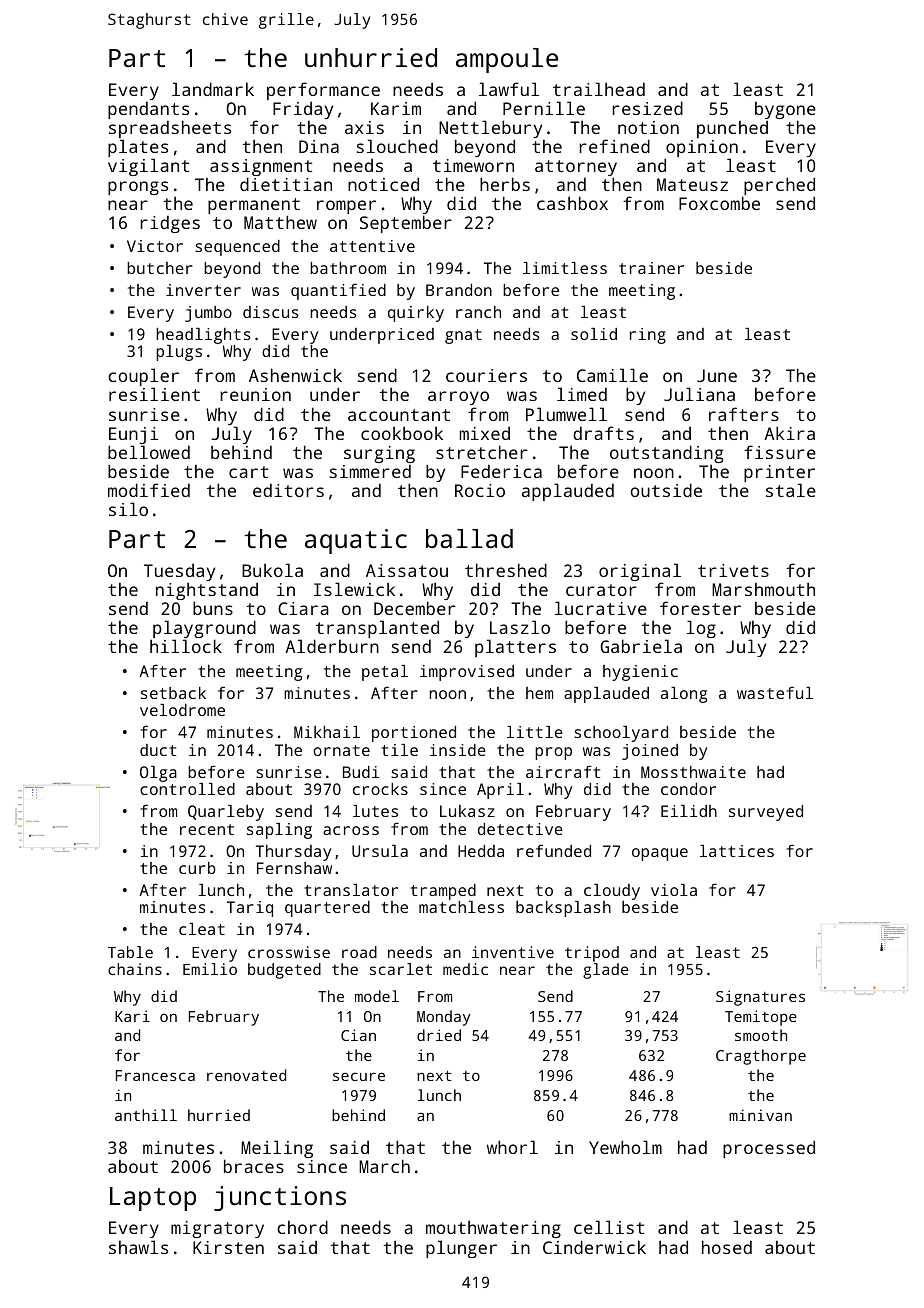 Image resolution: width=924 pixels, height=1308 pixels. Describe the element at coordinates (402, 433) in the page. I see `cookbook` at that location.
